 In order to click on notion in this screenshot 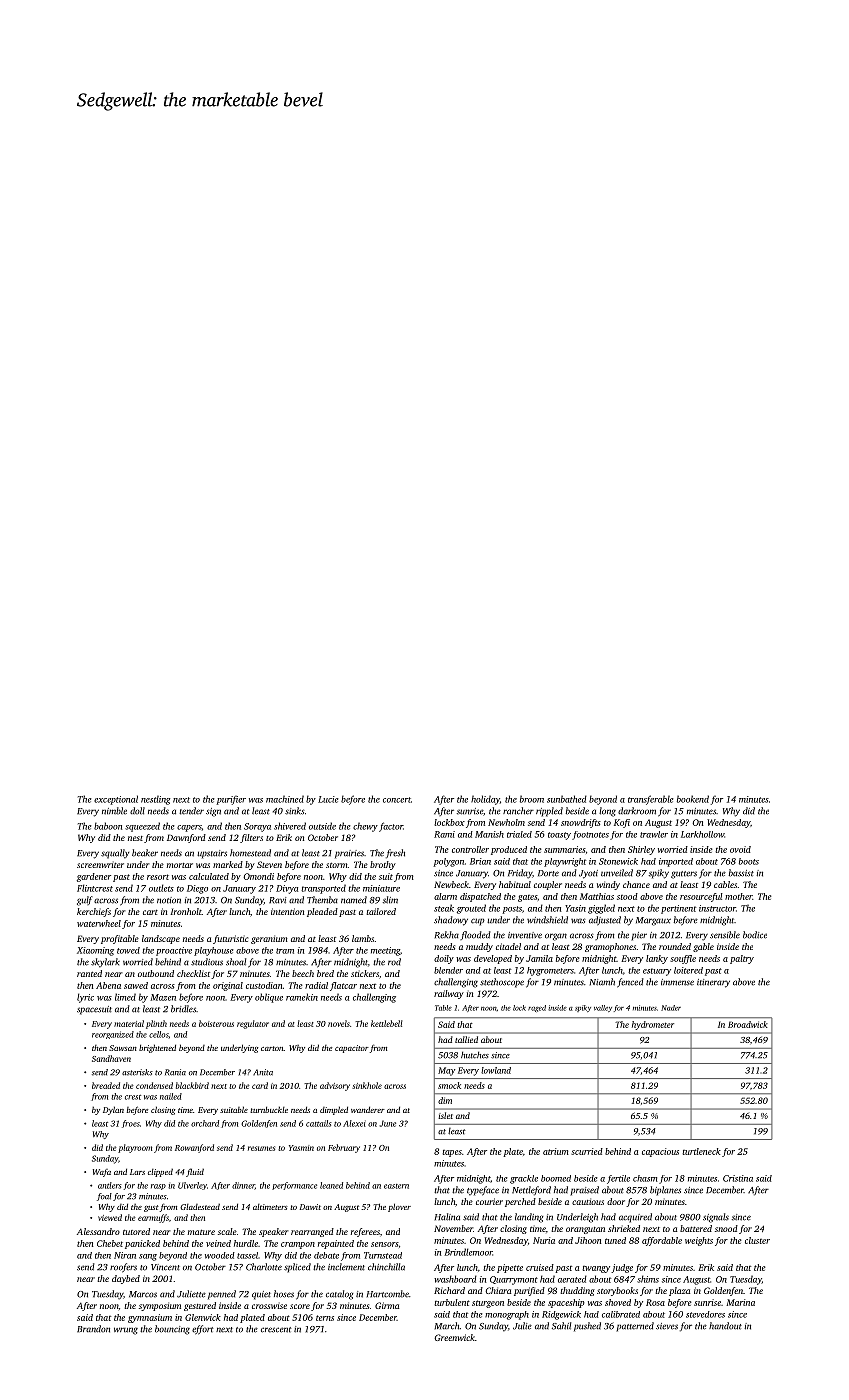, I will do `click(169, 900)`.
